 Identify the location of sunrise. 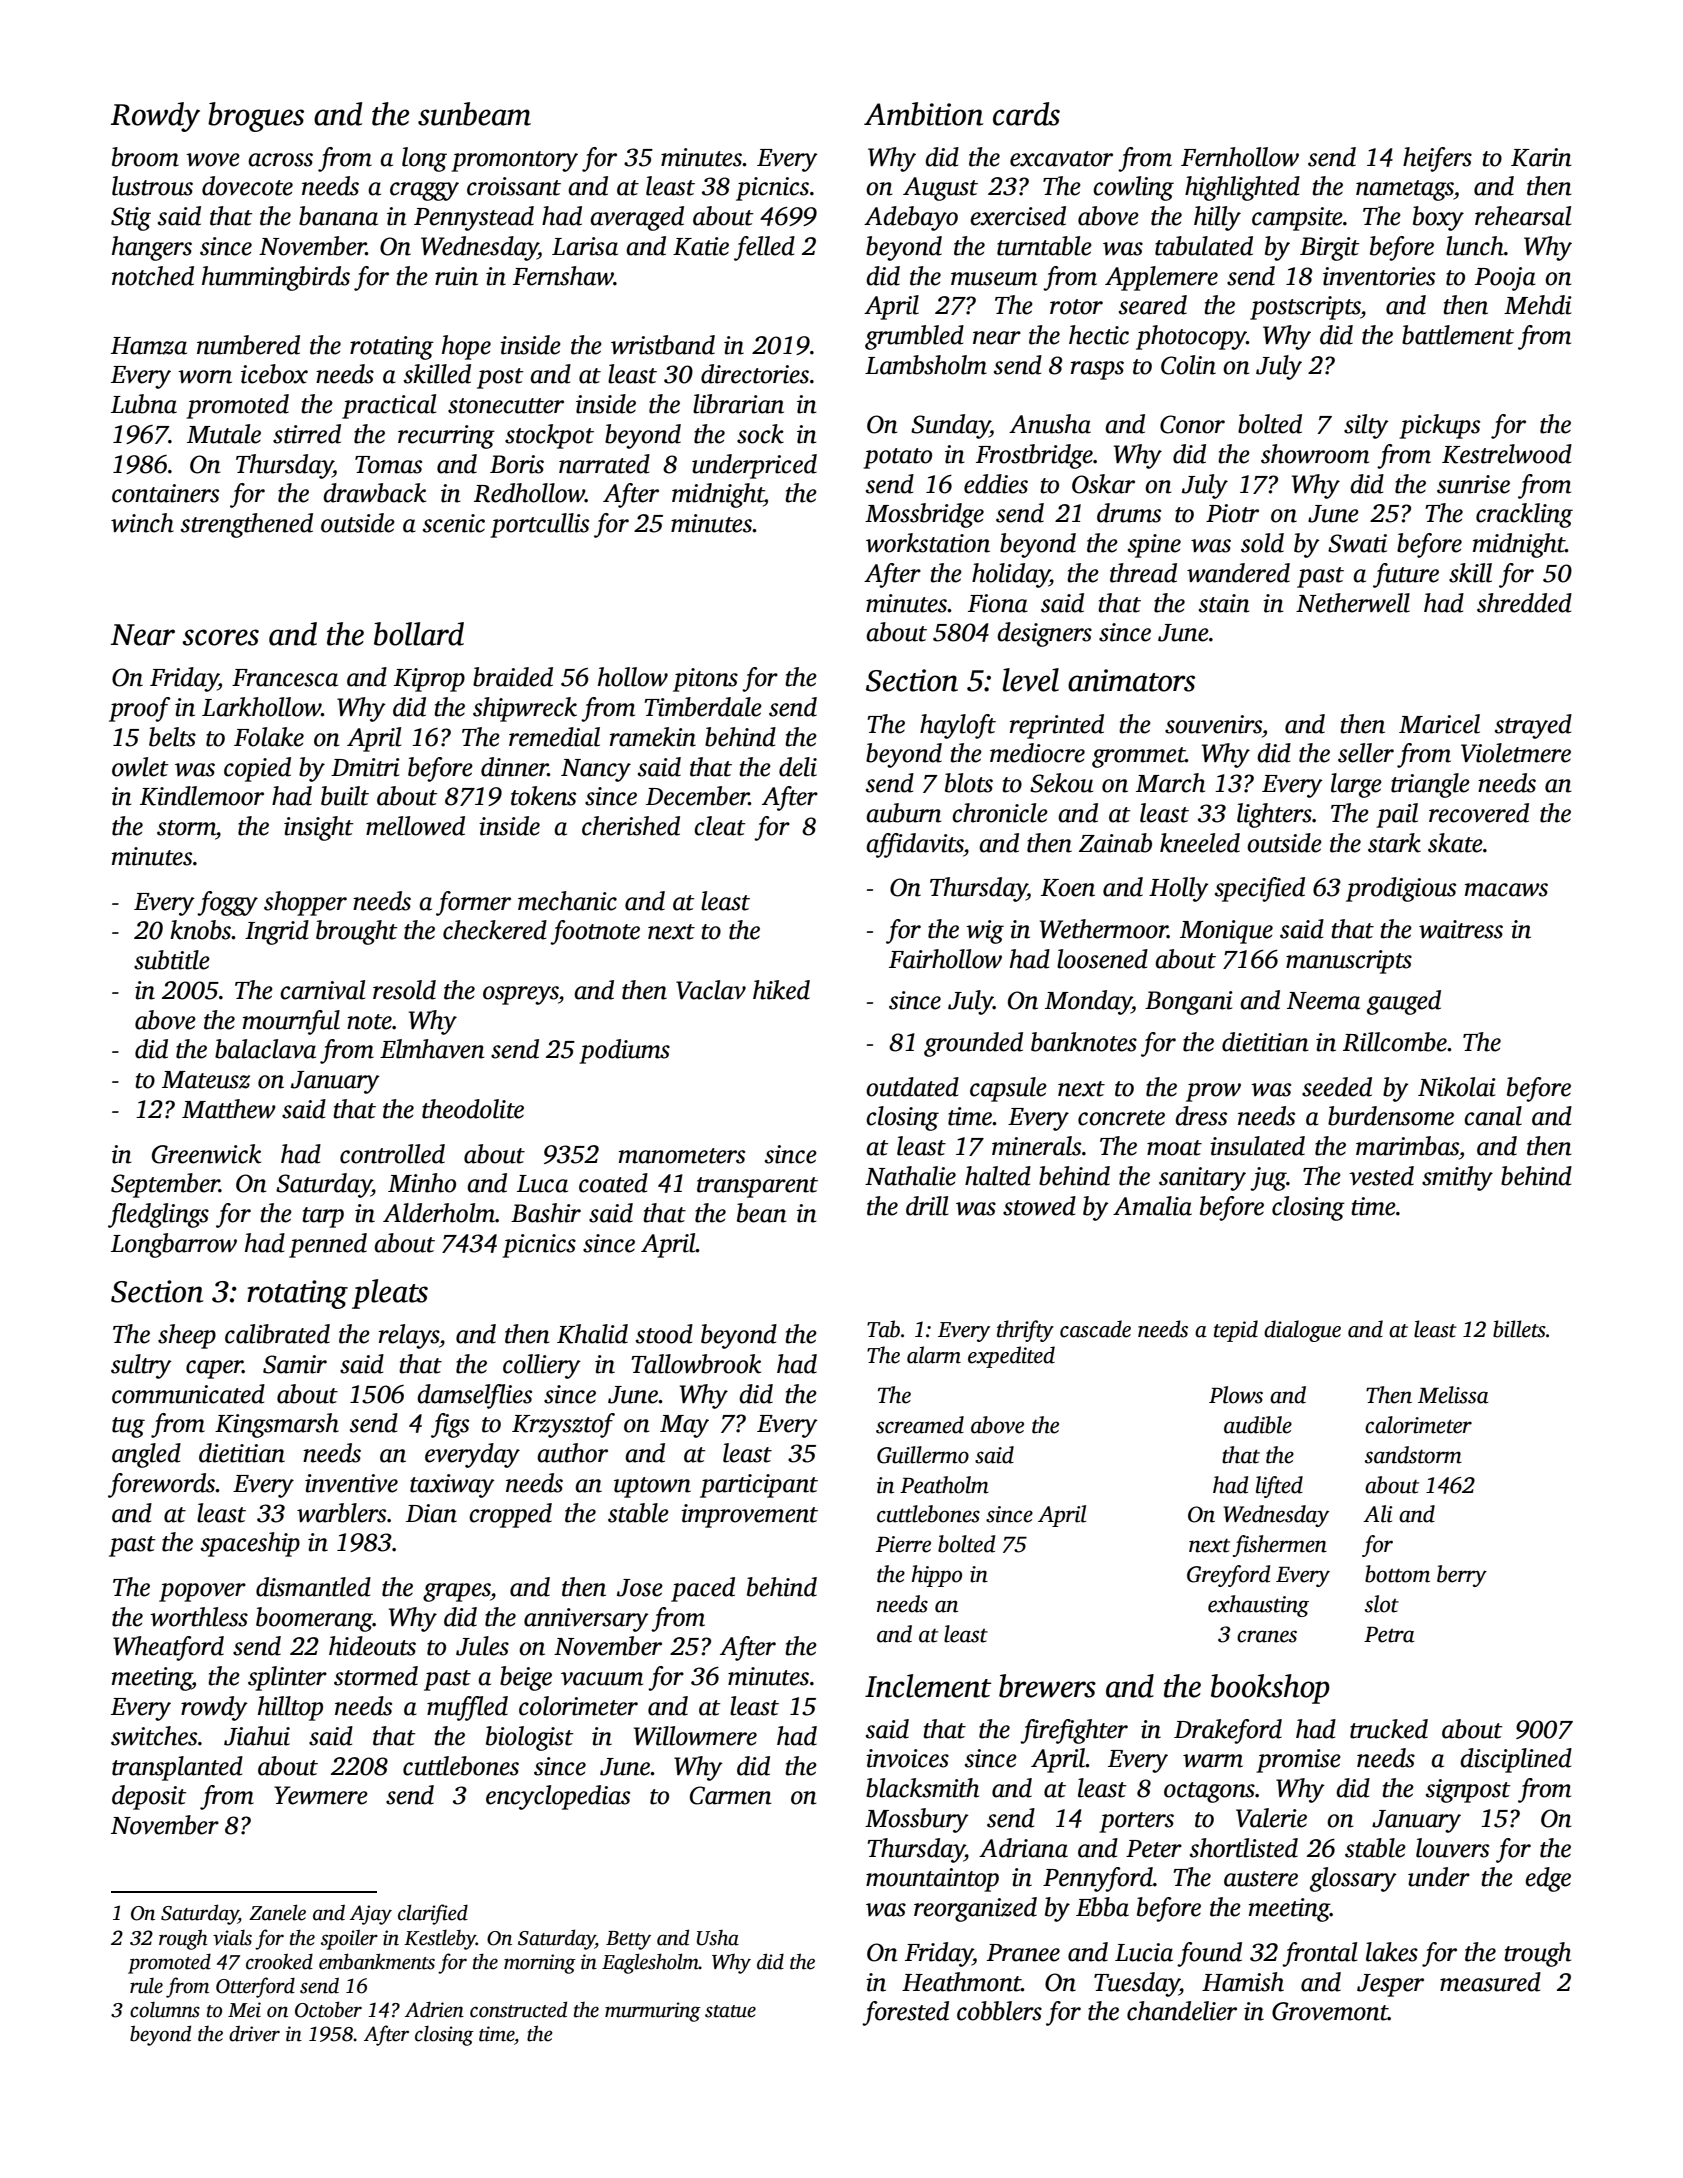
(1473, 484).
